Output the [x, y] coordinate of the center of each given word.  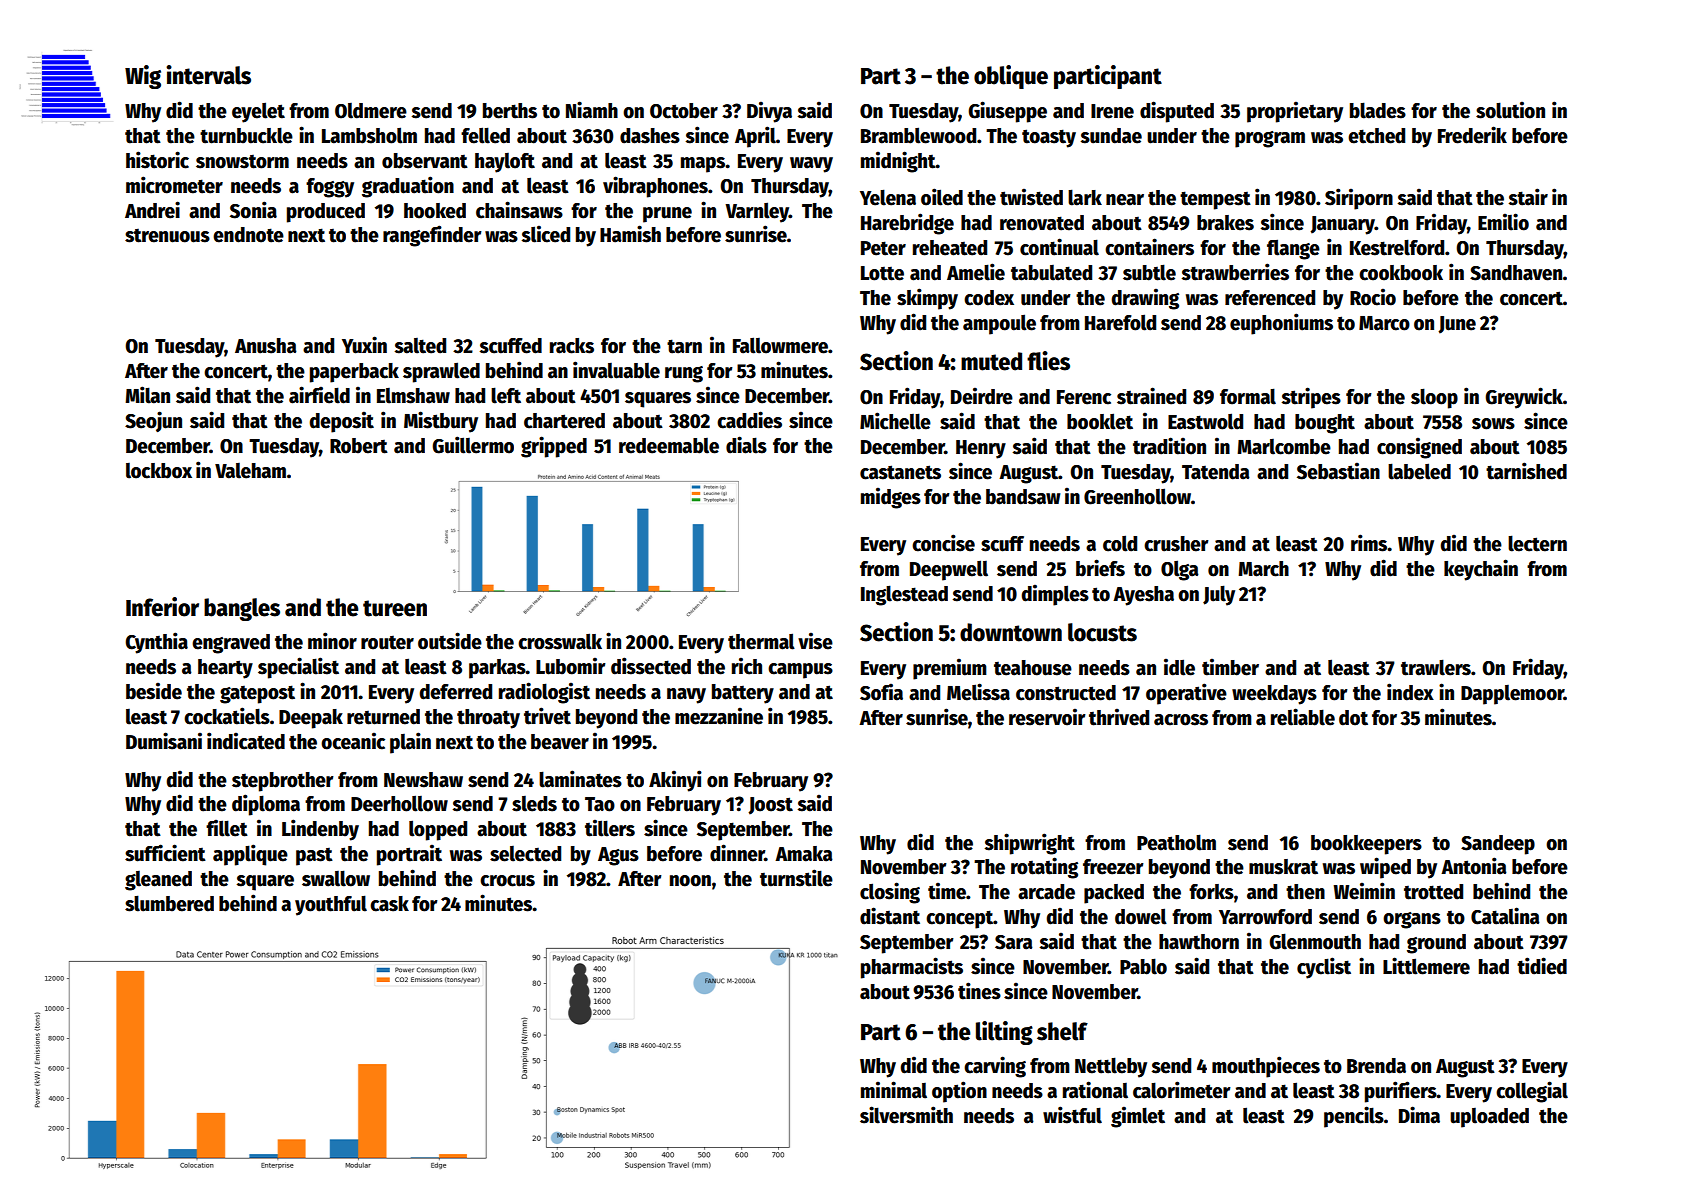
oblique [1011, 77]
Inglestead [904, 595]
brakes [1225, 223]
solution [1510, 110]
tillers [610, 828]
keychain [1481, 570]
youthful [331, 905]
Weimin [1364, 891]
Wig [143, 77]
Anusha [266, 346]
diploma [266, 805]
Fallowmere [780, 345]
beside [154, 691]
